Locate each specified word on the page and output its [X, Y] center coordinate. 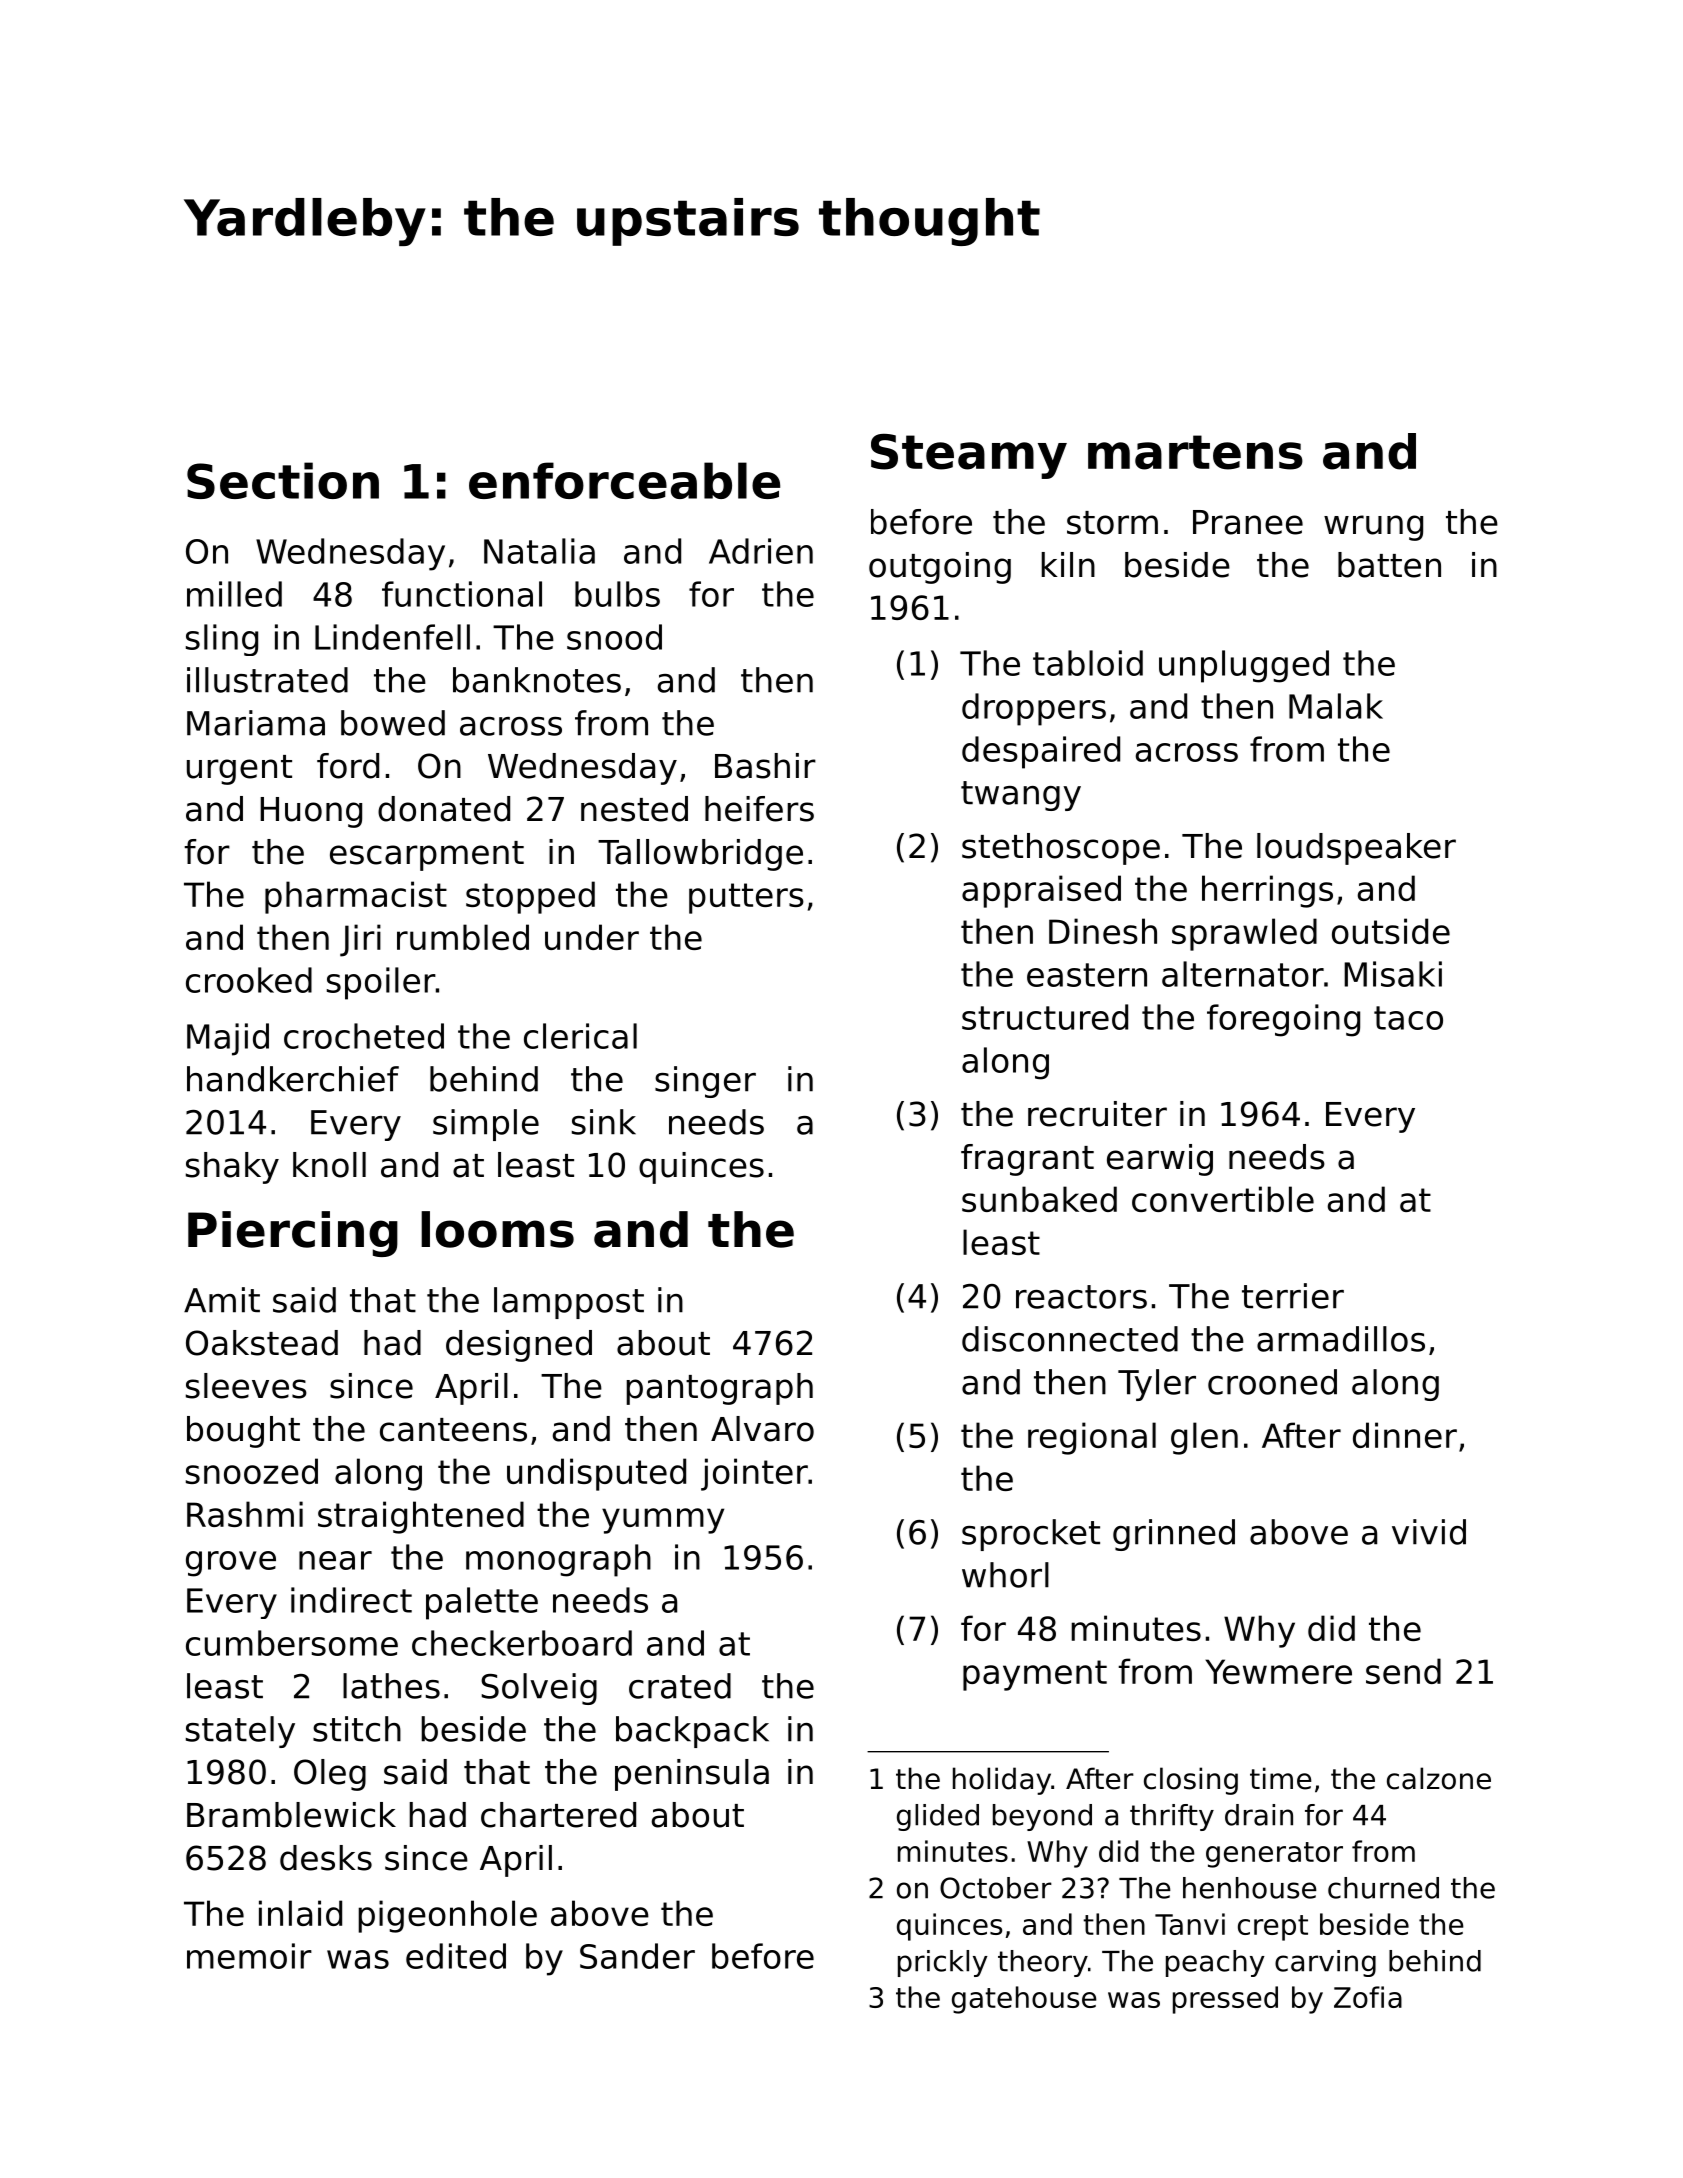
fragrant [1027, 1160]
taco [1408, 1018]
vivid [1429, 1532]
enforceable [624, 480]
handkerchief [293, 1079]
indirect [351, 1600]
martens [1195, 452]
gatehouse [1024, 2000]
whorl [1005, 1575]
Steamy [969, 456]
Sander [637, 1956]
